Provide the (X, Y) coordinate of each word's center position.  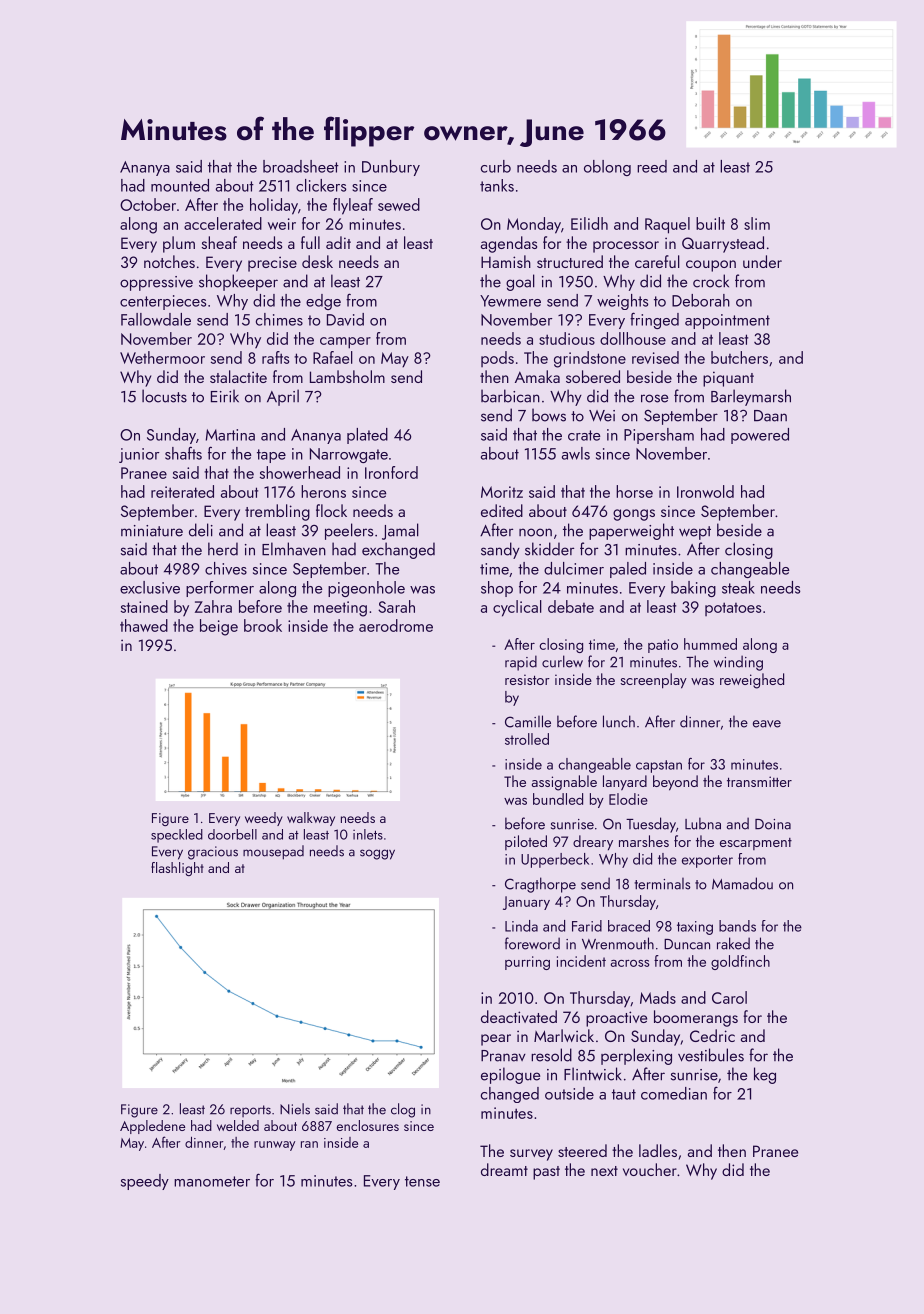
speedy (145, 1182)
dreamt (504, 1169)
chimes (279, 319)
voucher (650, 1169)
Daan (770, 416)
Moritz (502, 492)
